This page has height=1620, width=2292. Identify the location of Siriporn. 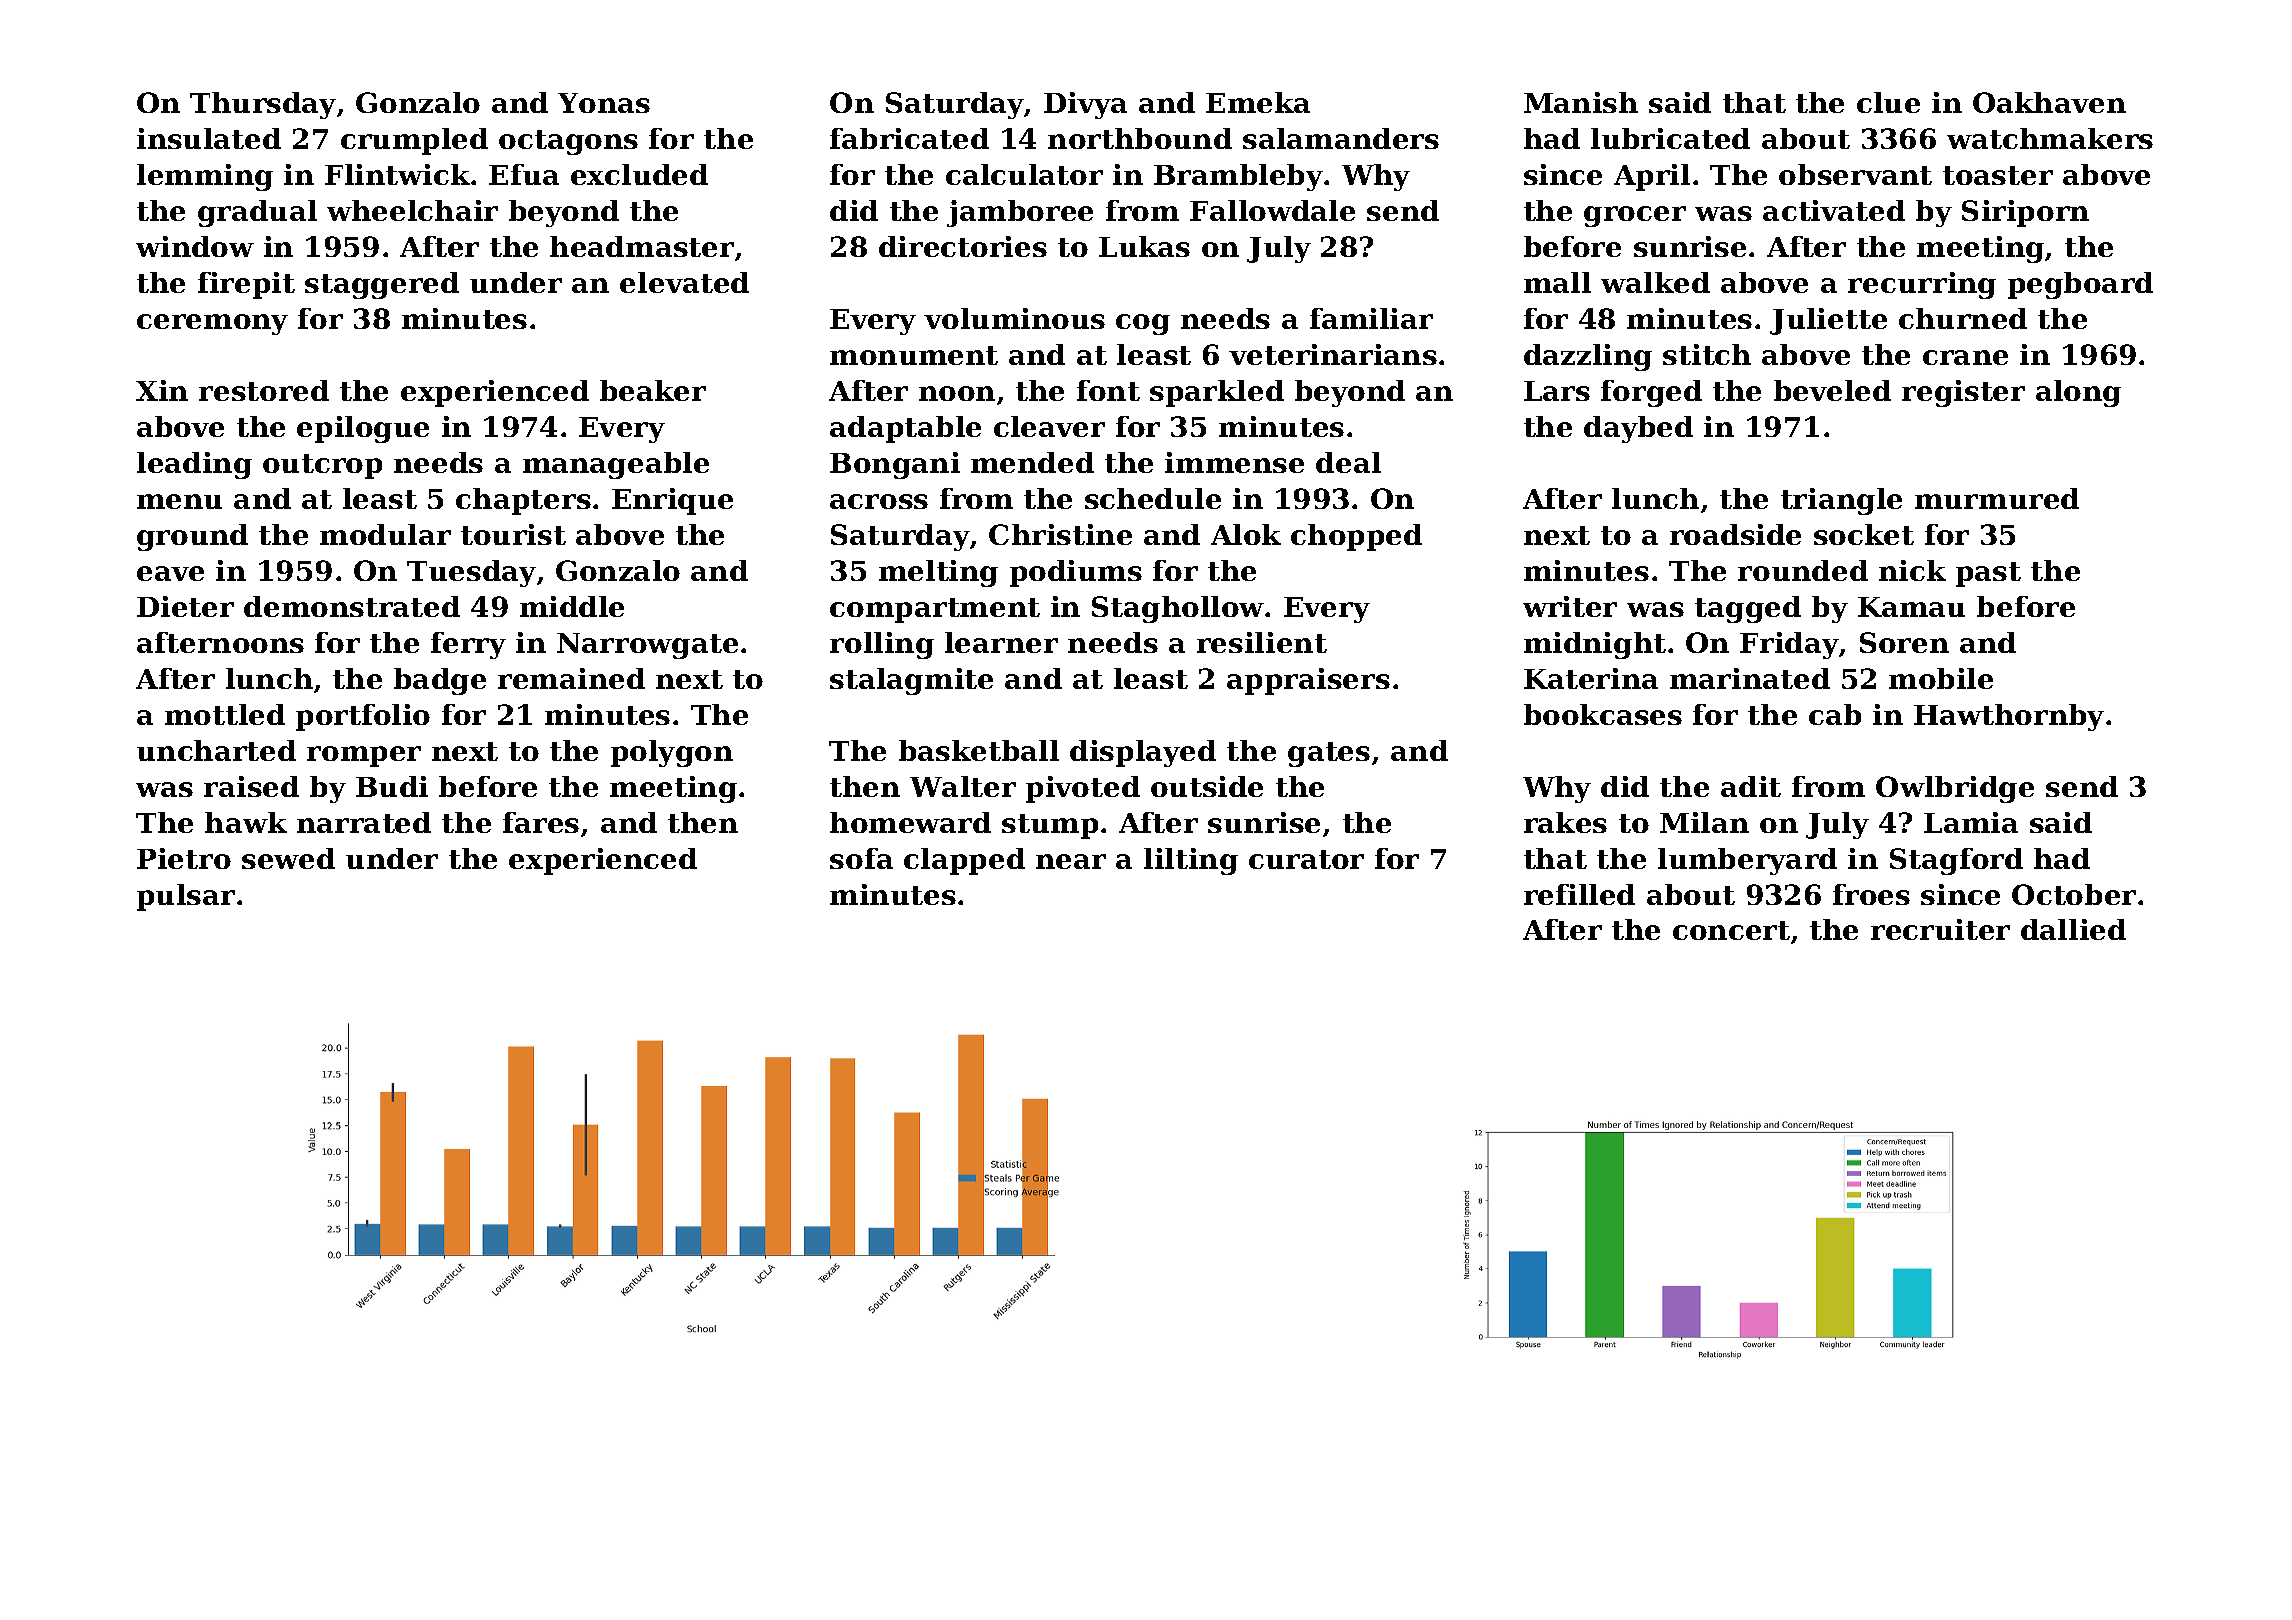
(2025, 213).
